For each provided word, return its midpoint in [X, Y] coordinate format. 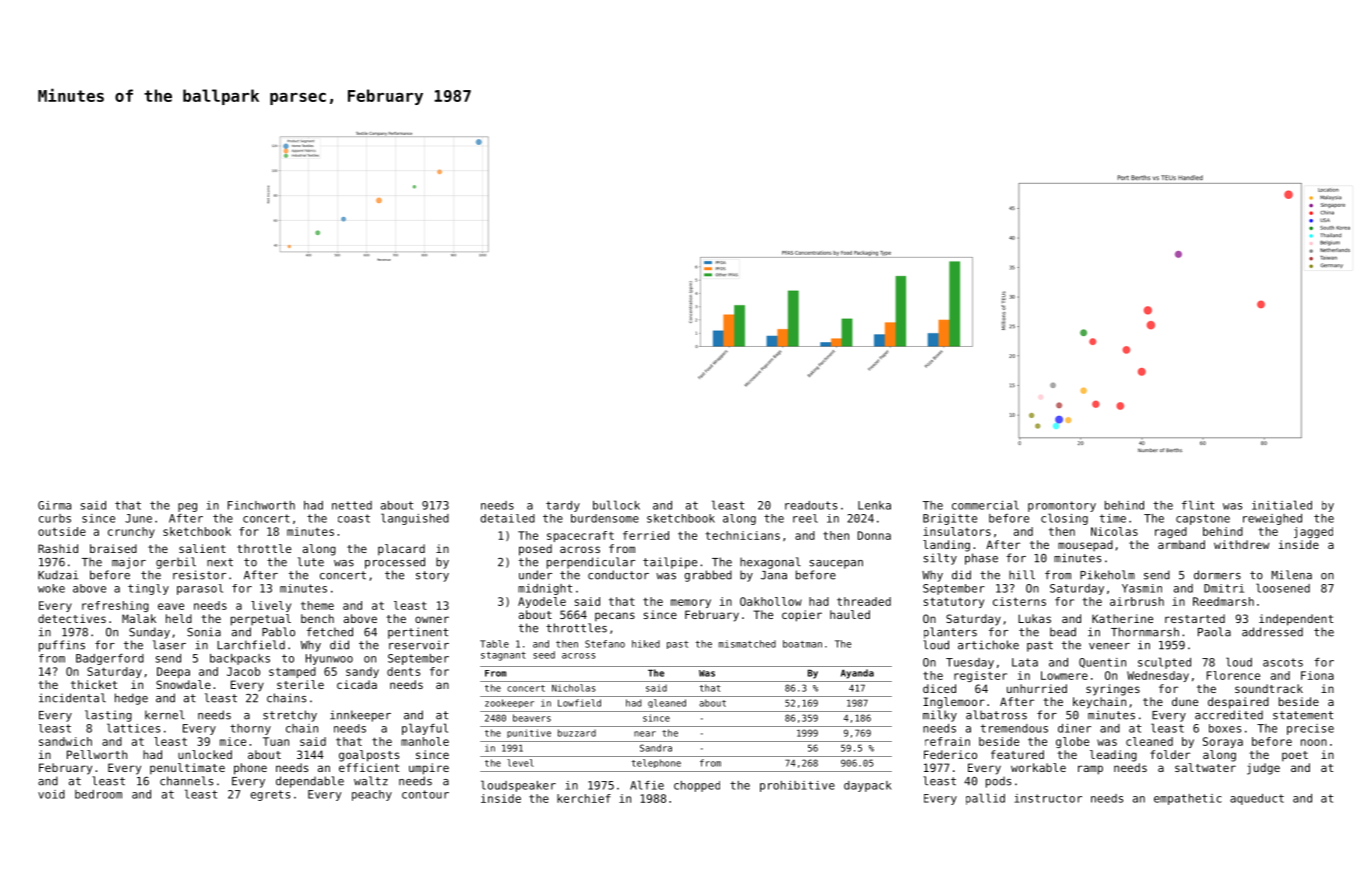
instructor [1048, 798]
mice [233, 741]
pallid [985, 799]
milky [940, 716]
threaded [864, 601]
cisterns [1019, 601]
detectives [72, 618]
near [645, 734]
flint [1198, 505]
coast [354, 518]
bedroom [98, 794]
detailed [507, 518]
